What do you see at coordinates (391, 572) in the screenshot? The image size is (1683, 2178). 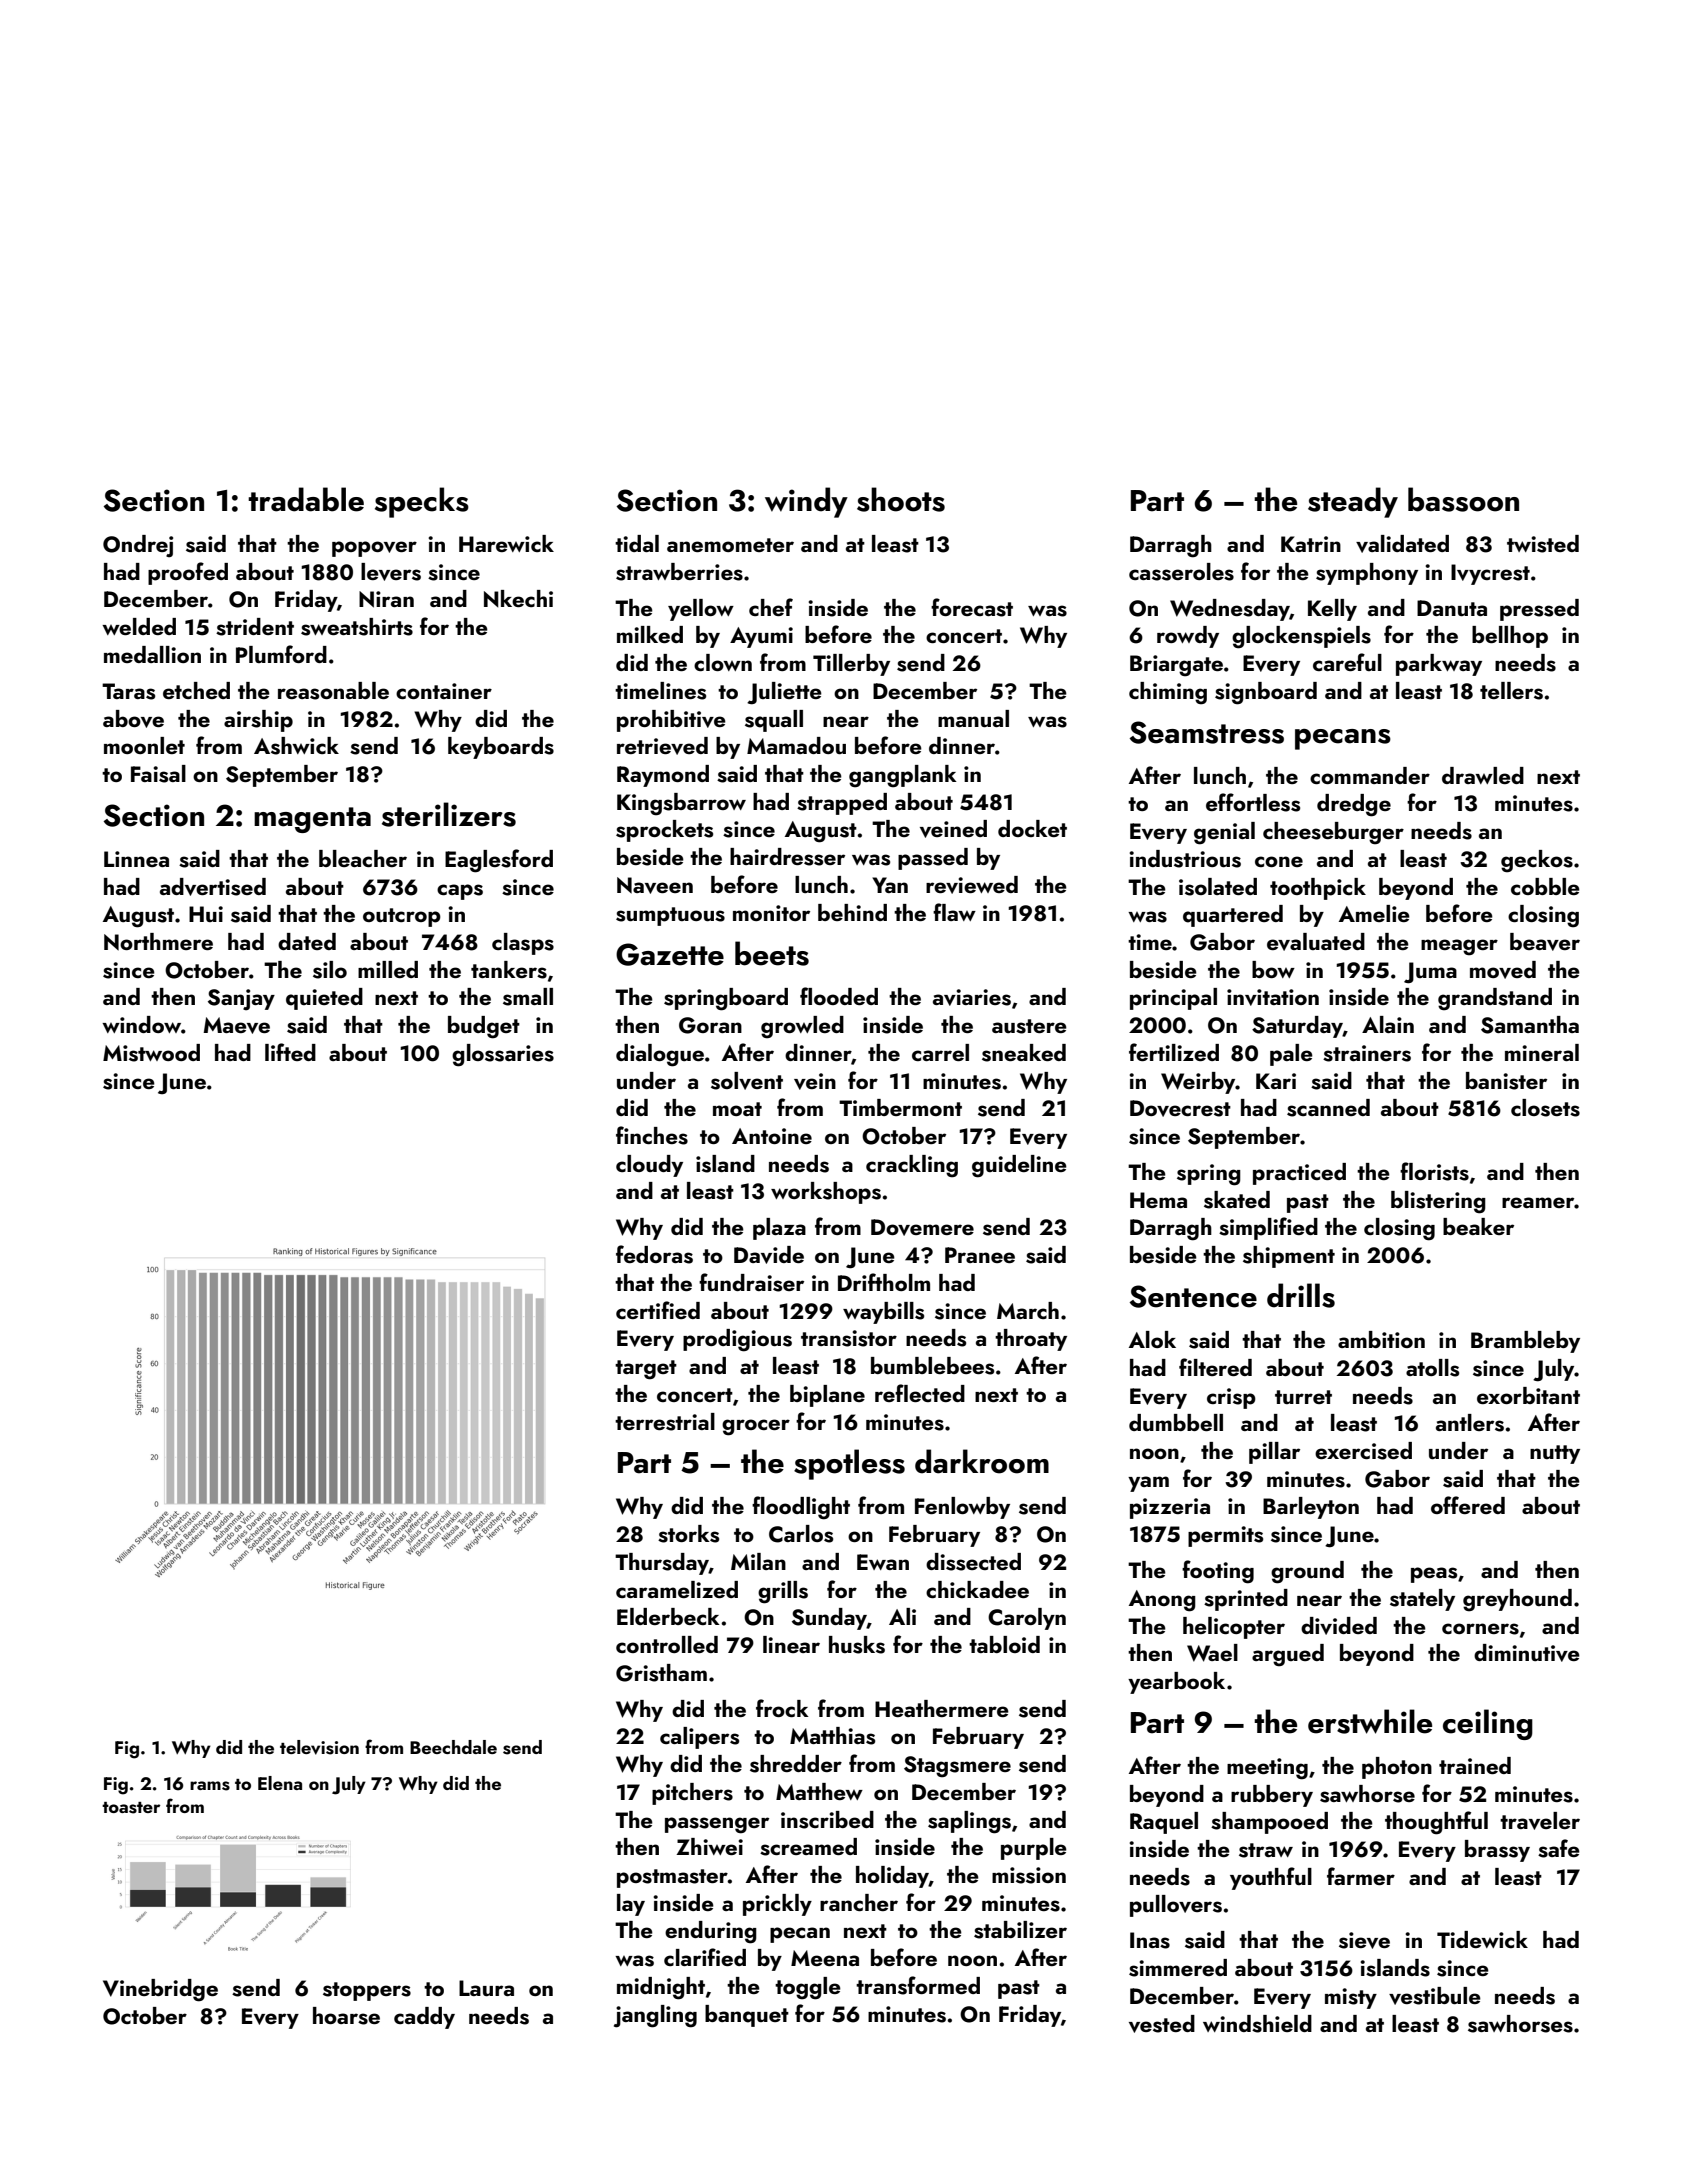 I see `levers` at bounding box center [391, 572].
